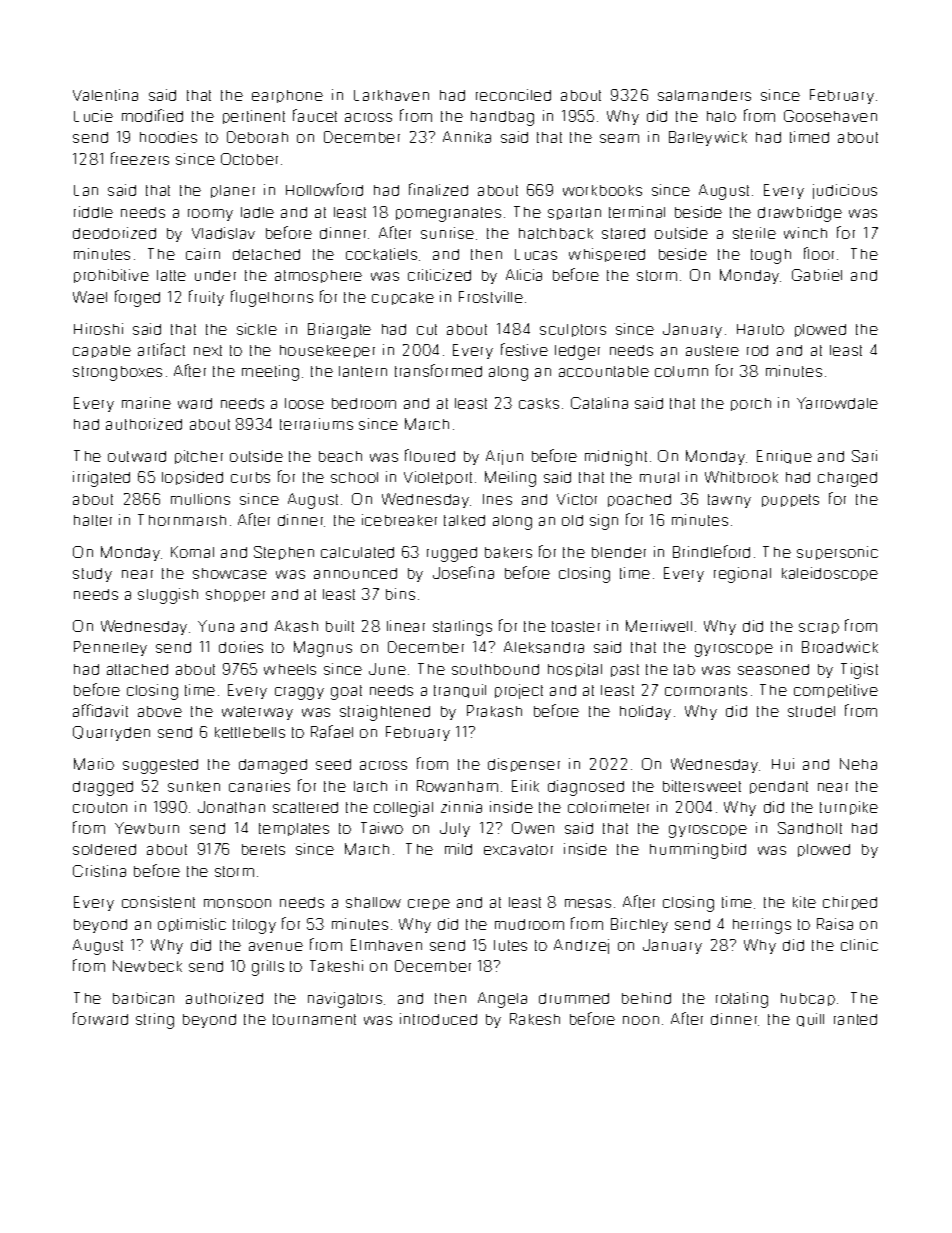 Image resolution: width=952 pixels, height=1233 pixels. What do you see at coordinates (268, 968) in the screenshot?
I see `grills` at bounding box center [268, 968].
